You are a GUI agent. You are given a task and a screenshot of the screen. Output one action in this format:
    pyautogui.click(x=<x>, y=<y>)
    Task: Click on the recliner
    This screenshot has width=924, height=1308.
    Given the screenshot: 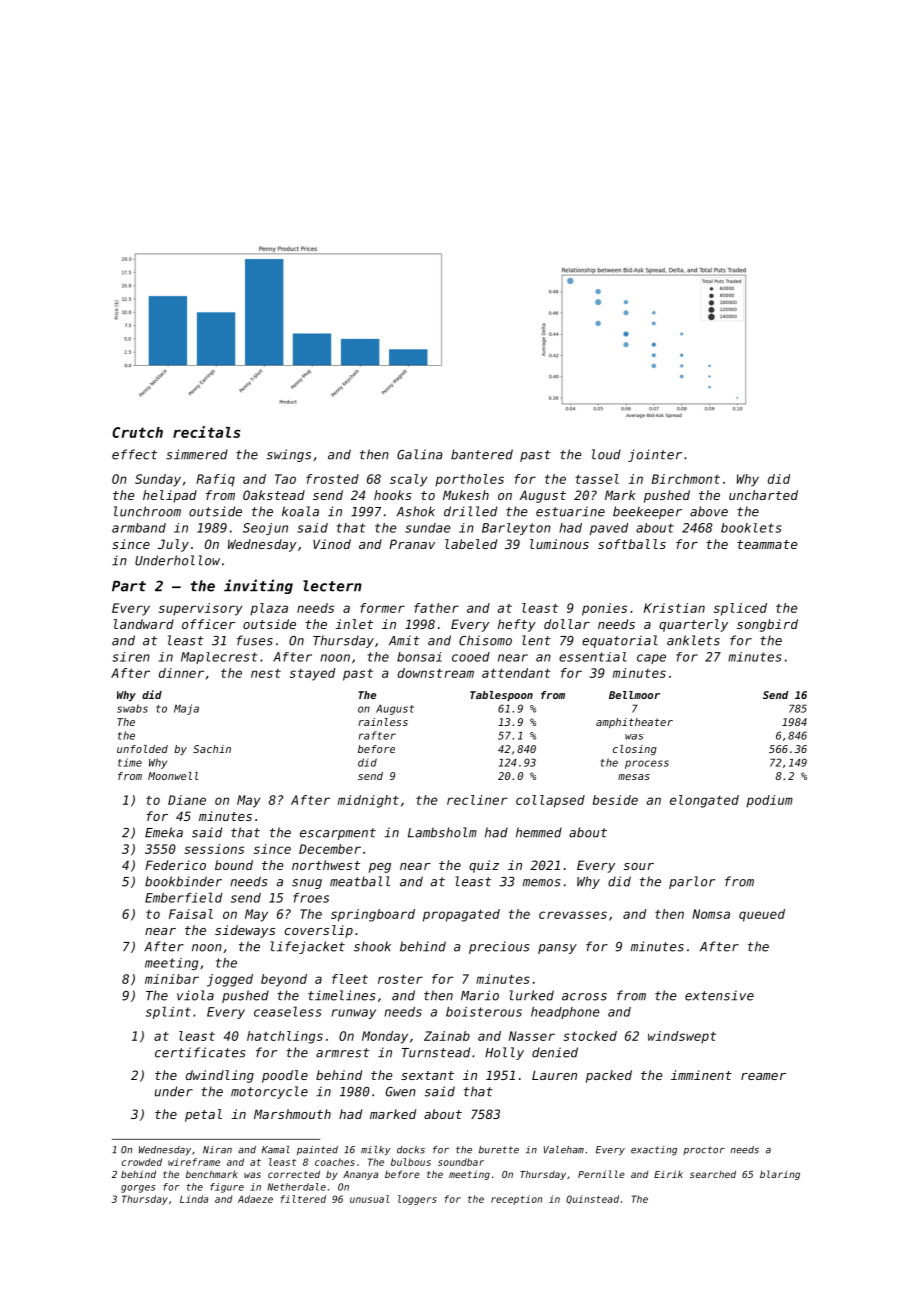 What is the action you would take?
    pyautogui.click(x=477, y=800)
